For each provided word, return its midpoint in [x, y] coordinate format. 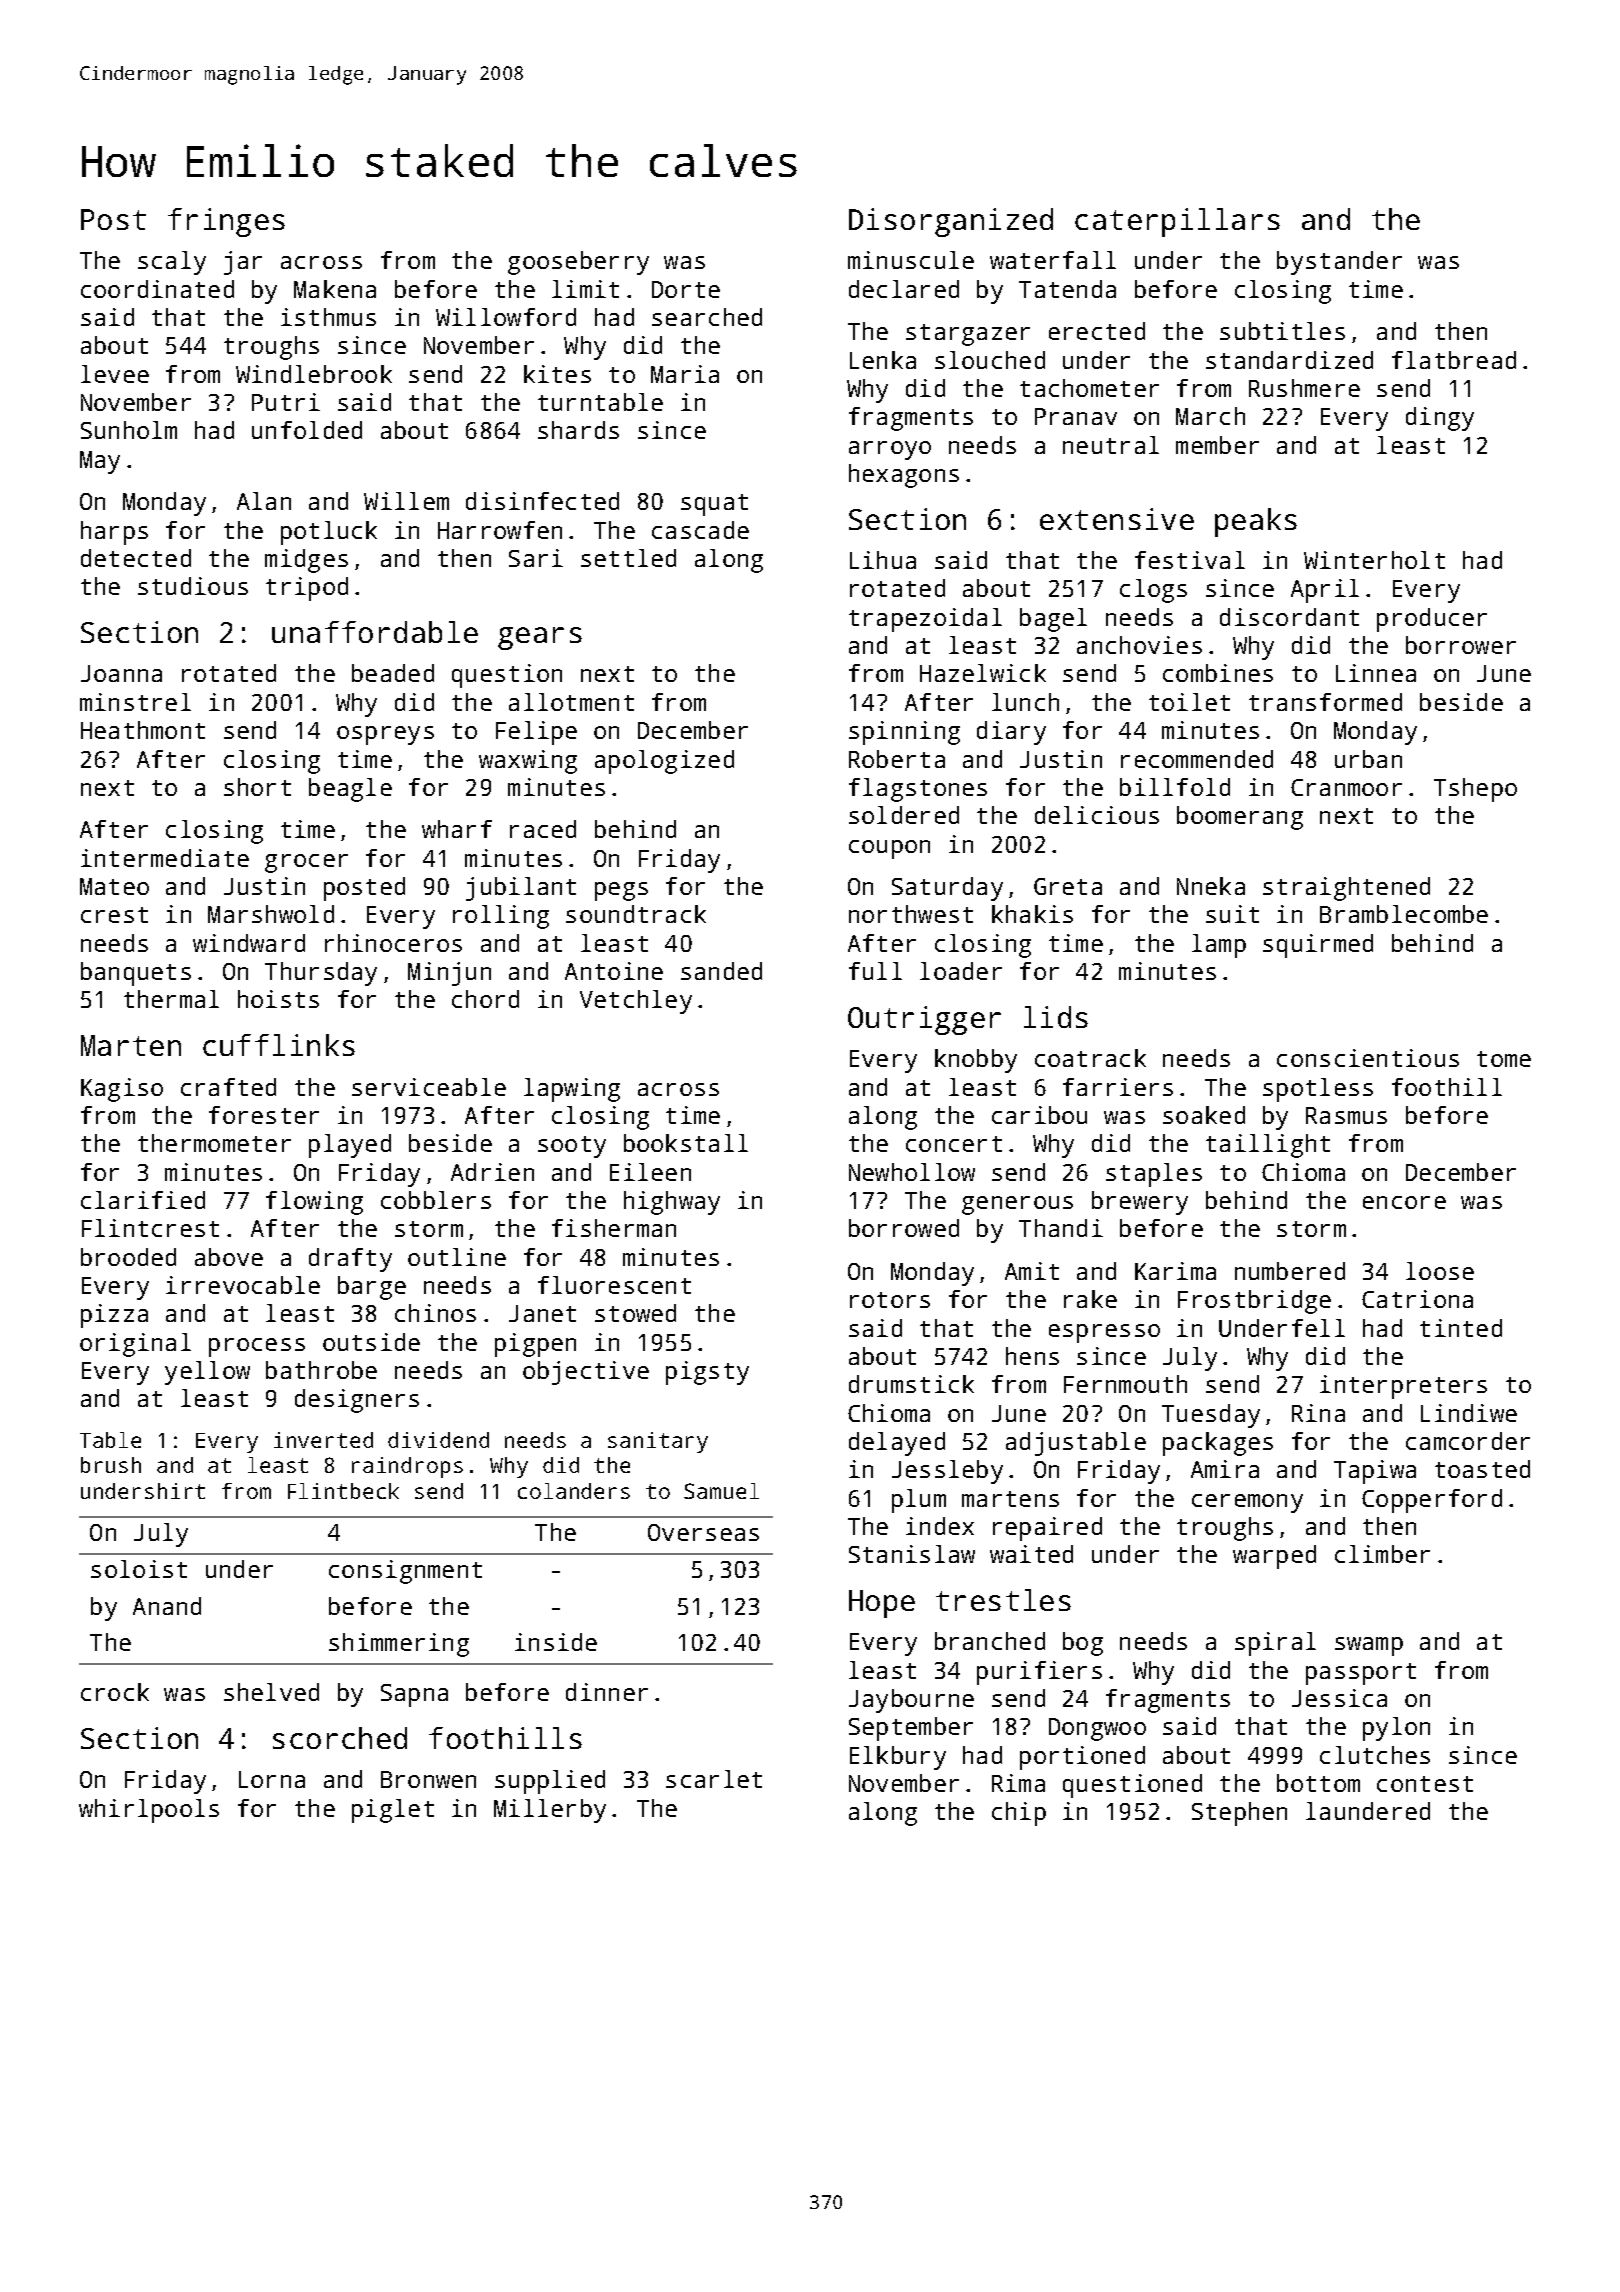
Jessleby [947, 1472]
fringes [226, 222]
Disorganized [951, 222]
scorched [340, 1738]
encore [1404, 1202]
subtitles [1282, 331]
